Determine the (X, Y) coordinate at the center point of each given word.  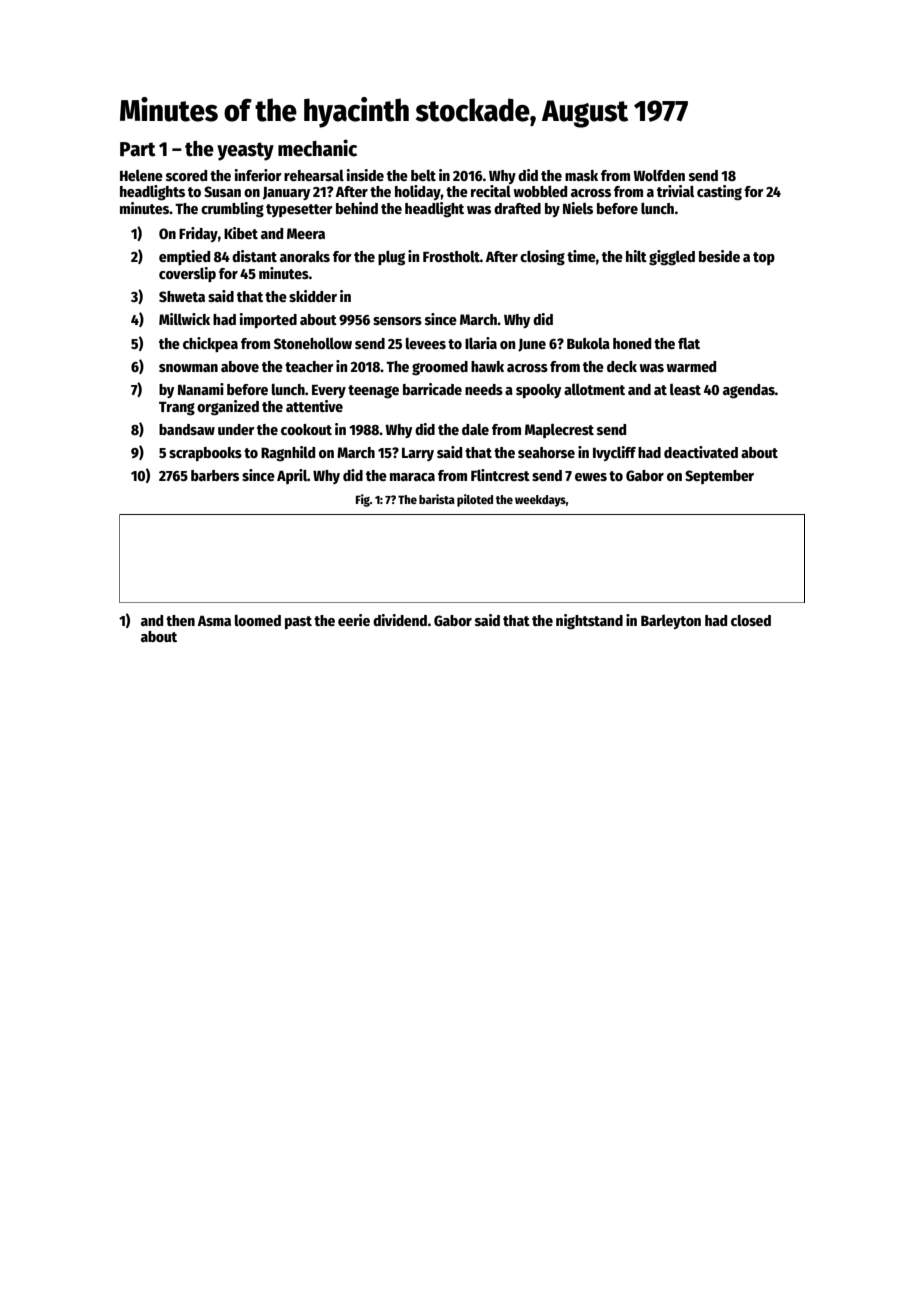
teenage (373, 392)
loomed (258, 620)
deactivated (701, 452)
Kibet (241, 233)
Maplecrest (559, 431)
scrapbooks (205, 454)
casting (719, 193)
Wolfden (659, 175)
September (719, 477)
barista (437, 499)
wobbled (540, 191)
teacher (309, 366)
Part (138, 149)
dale (475, 429)
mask (581, 175)
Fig (363, 500)
